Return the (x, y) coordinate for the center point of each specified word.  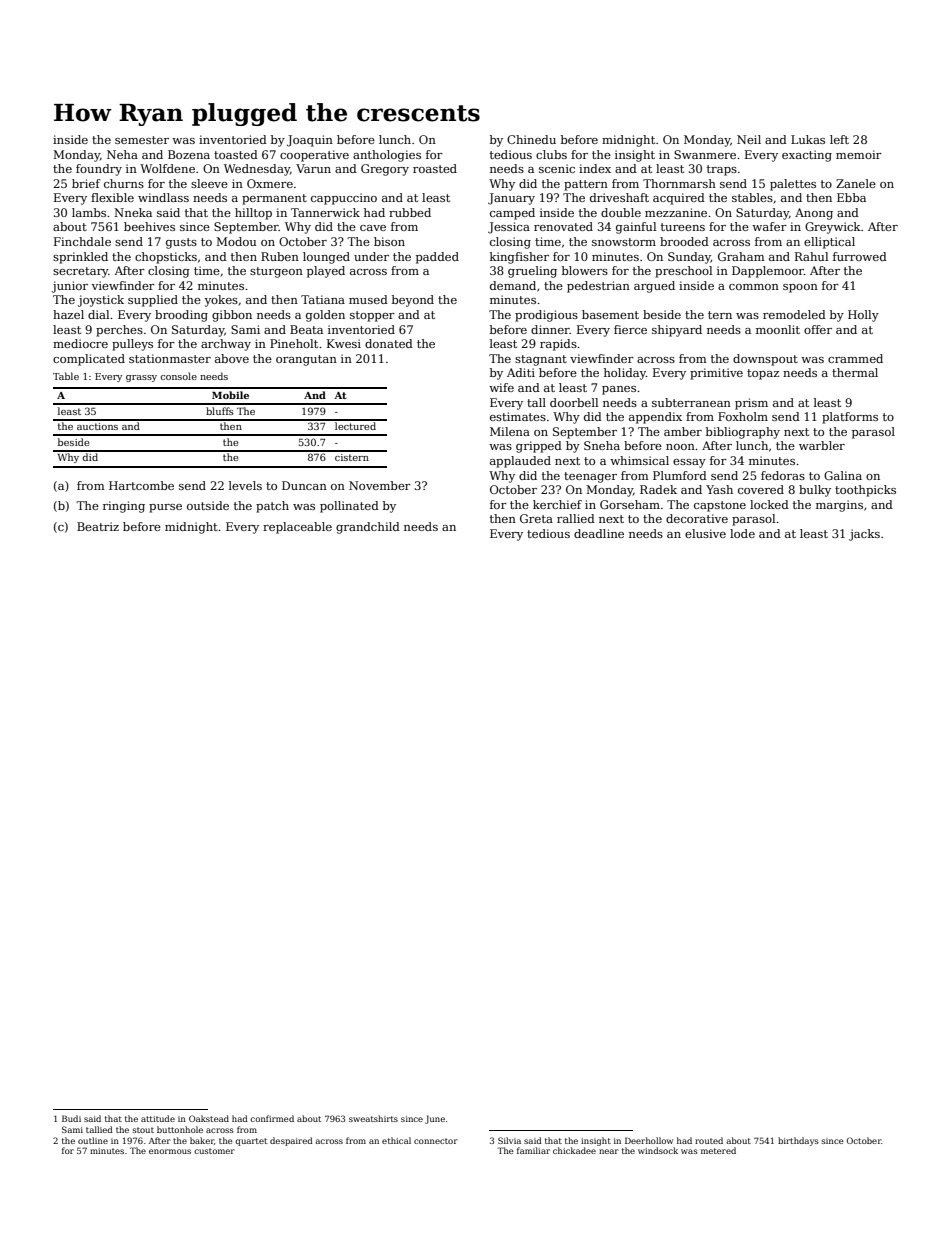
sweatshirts (373, 1118)
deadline (599, 533)
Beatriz (98, 526)
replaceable (297, 528)
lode (742, 533)
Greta (536, 518)
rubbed (410, 212)
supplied (153, 301)
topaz (763, 374)
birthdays (798, 1141)
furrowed (860, 256)
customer (214, 1151)
